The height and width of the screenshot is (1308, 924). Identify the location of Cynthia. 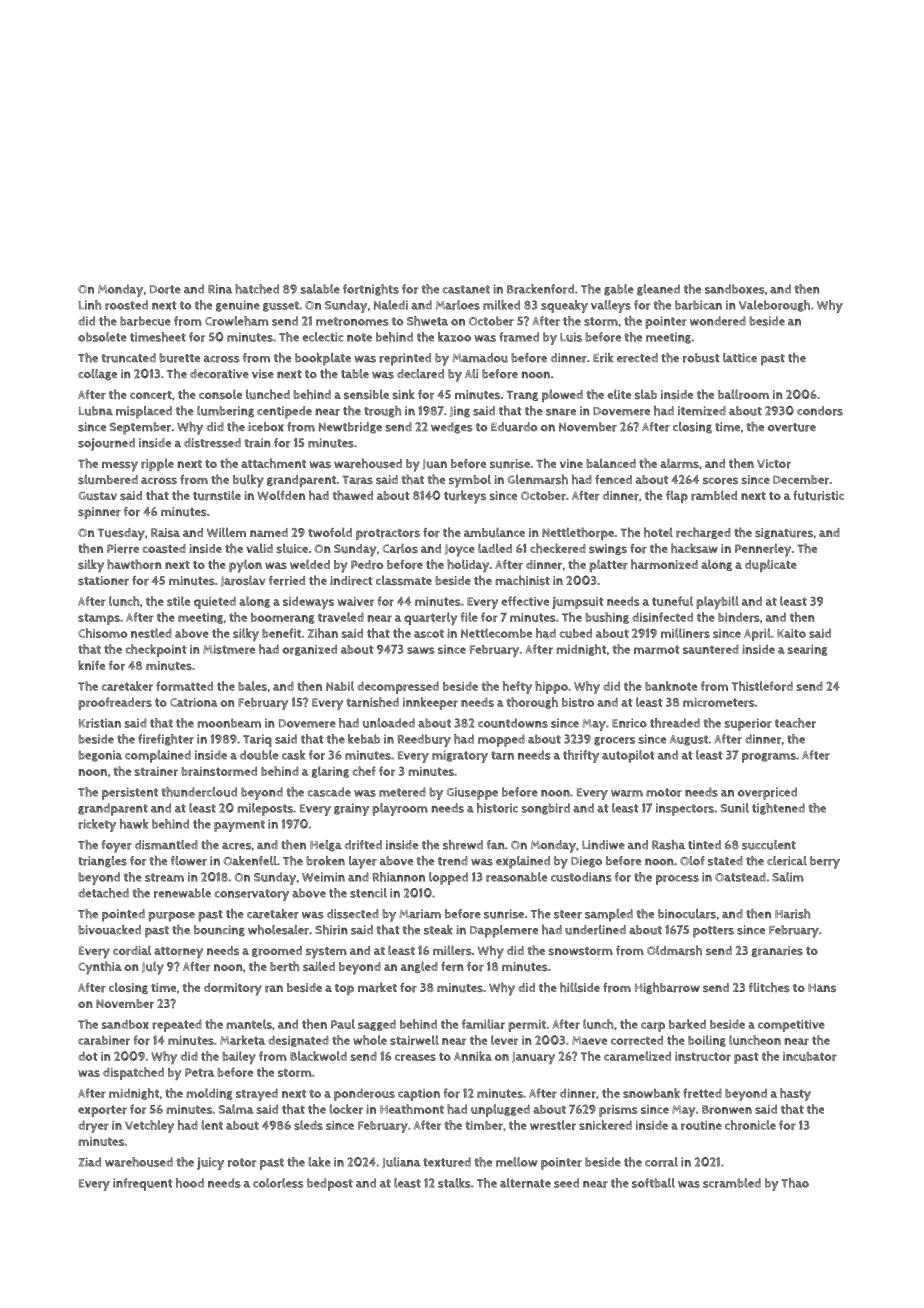
(100, 968).
